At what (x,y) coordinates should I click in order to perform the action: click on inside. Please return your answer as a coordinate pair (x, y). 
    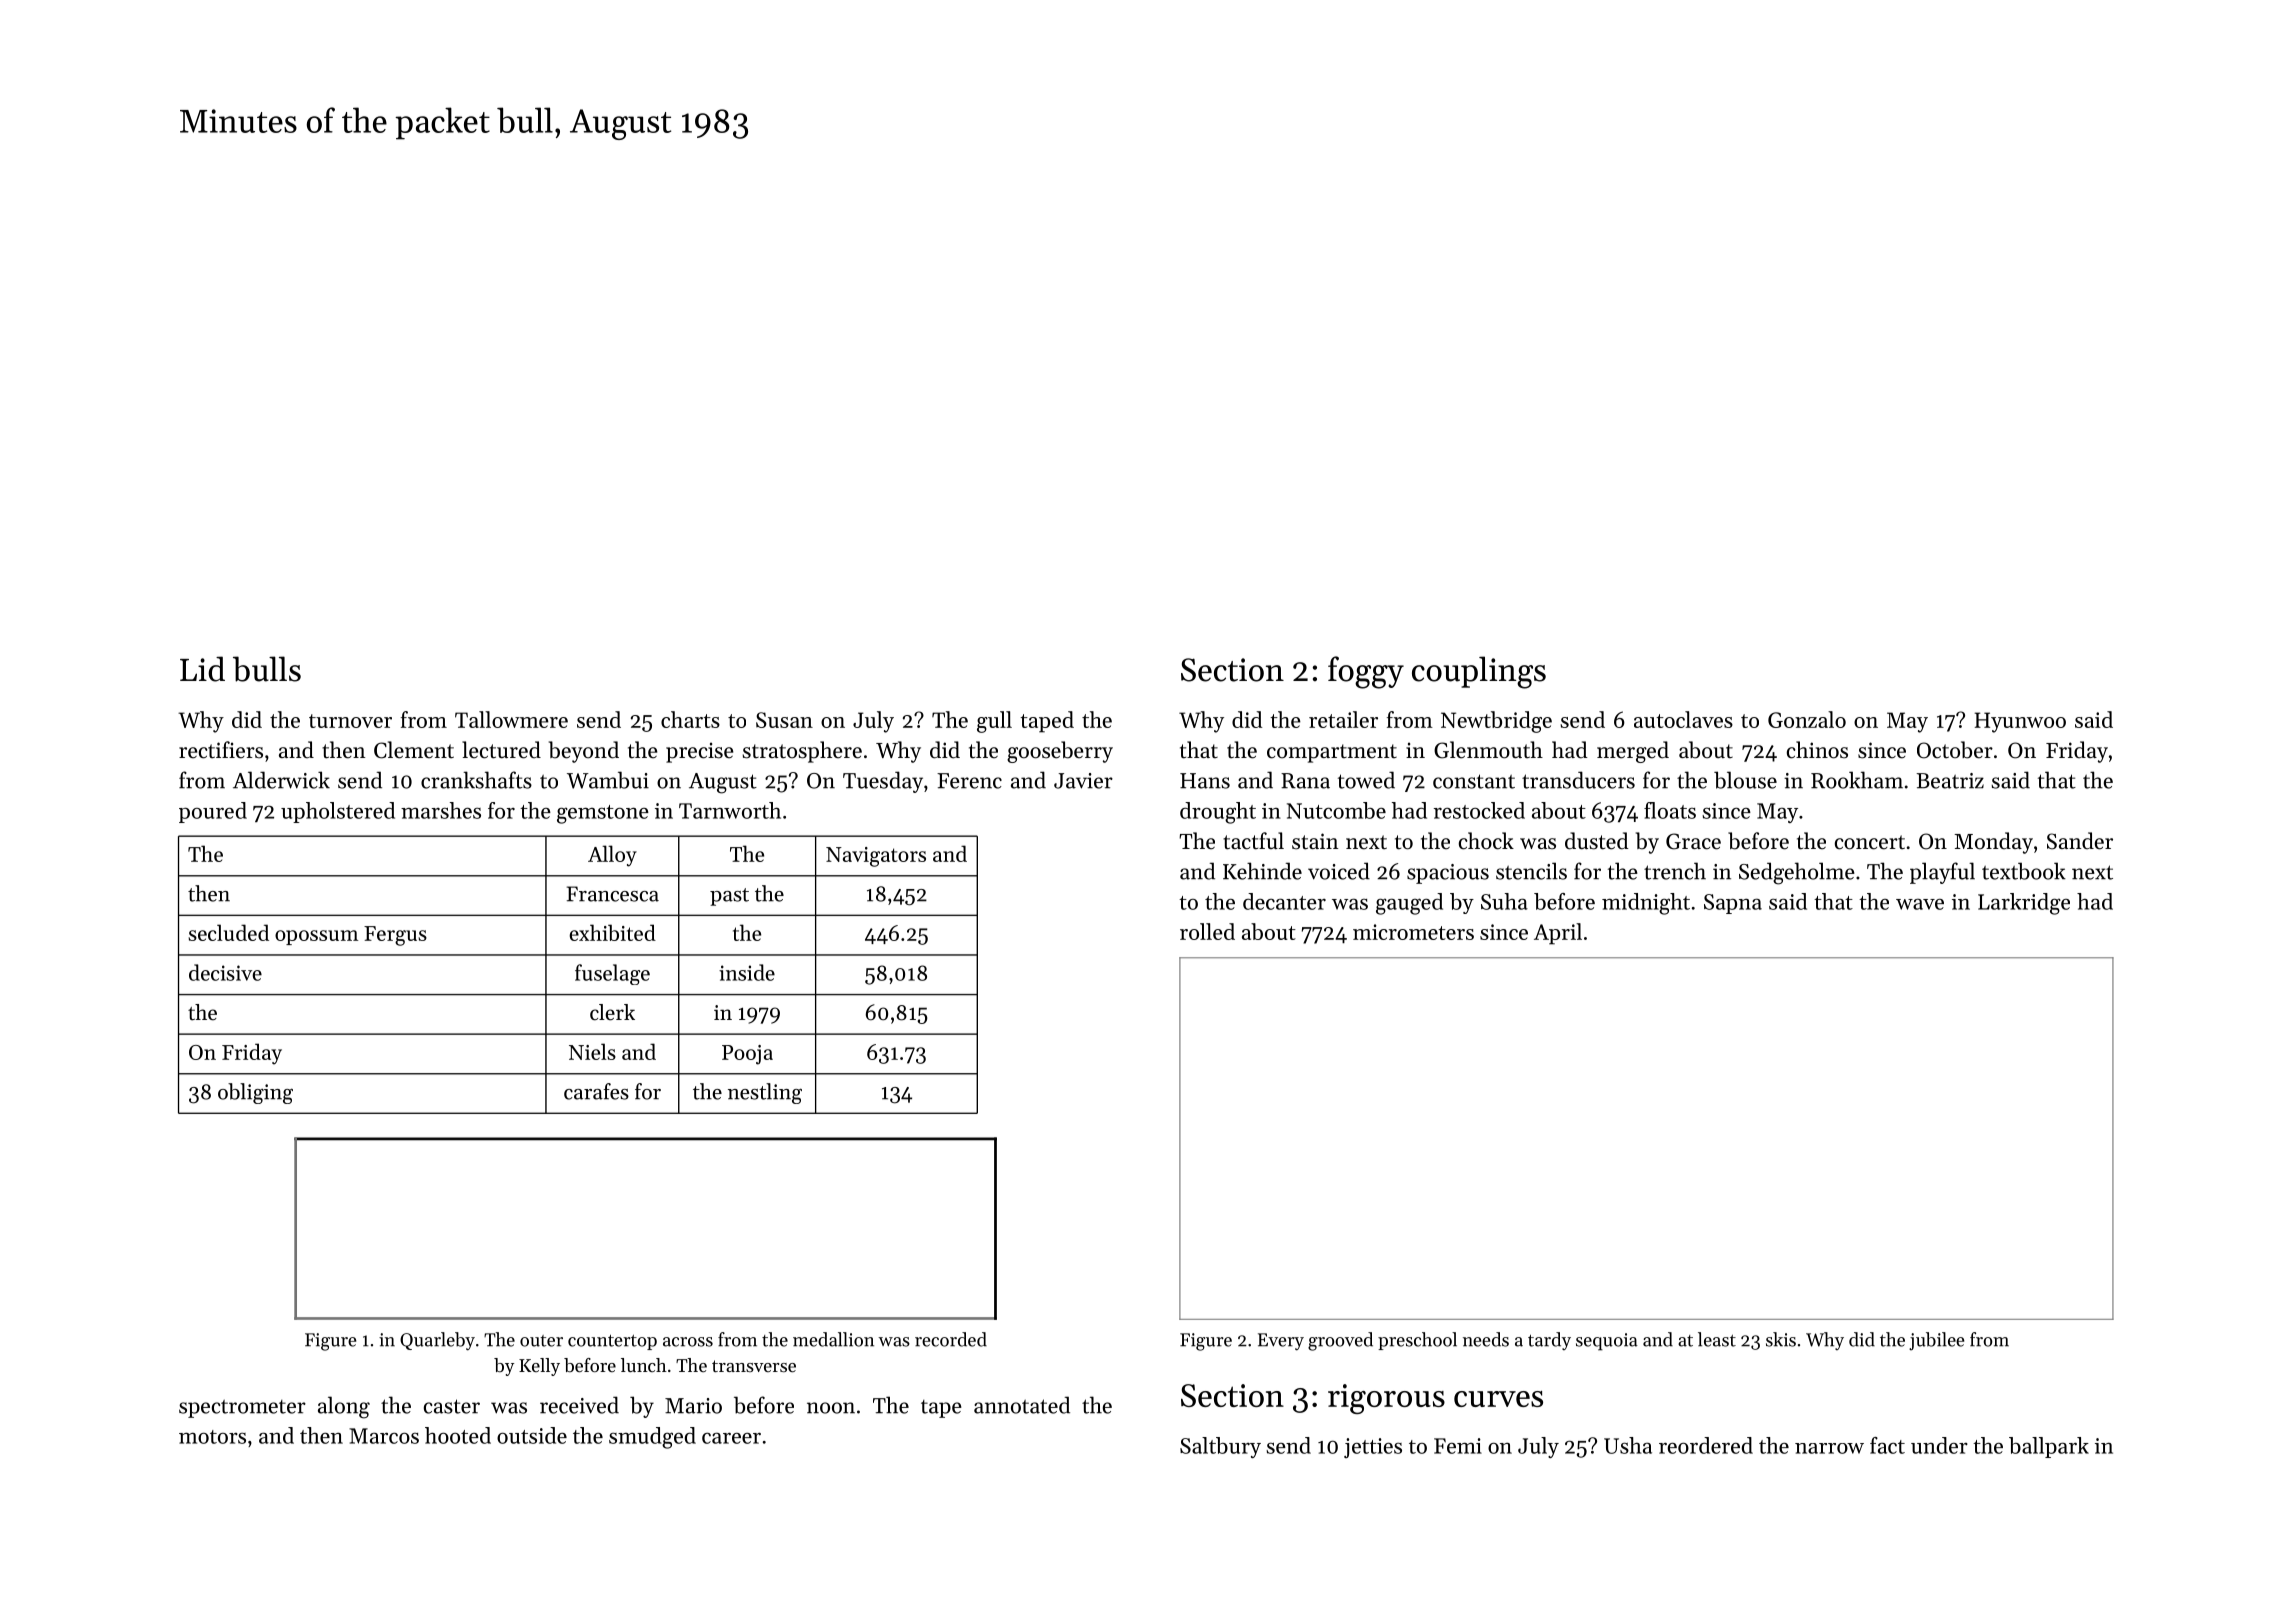
    Looking at the image, I should click on (747, 972).
